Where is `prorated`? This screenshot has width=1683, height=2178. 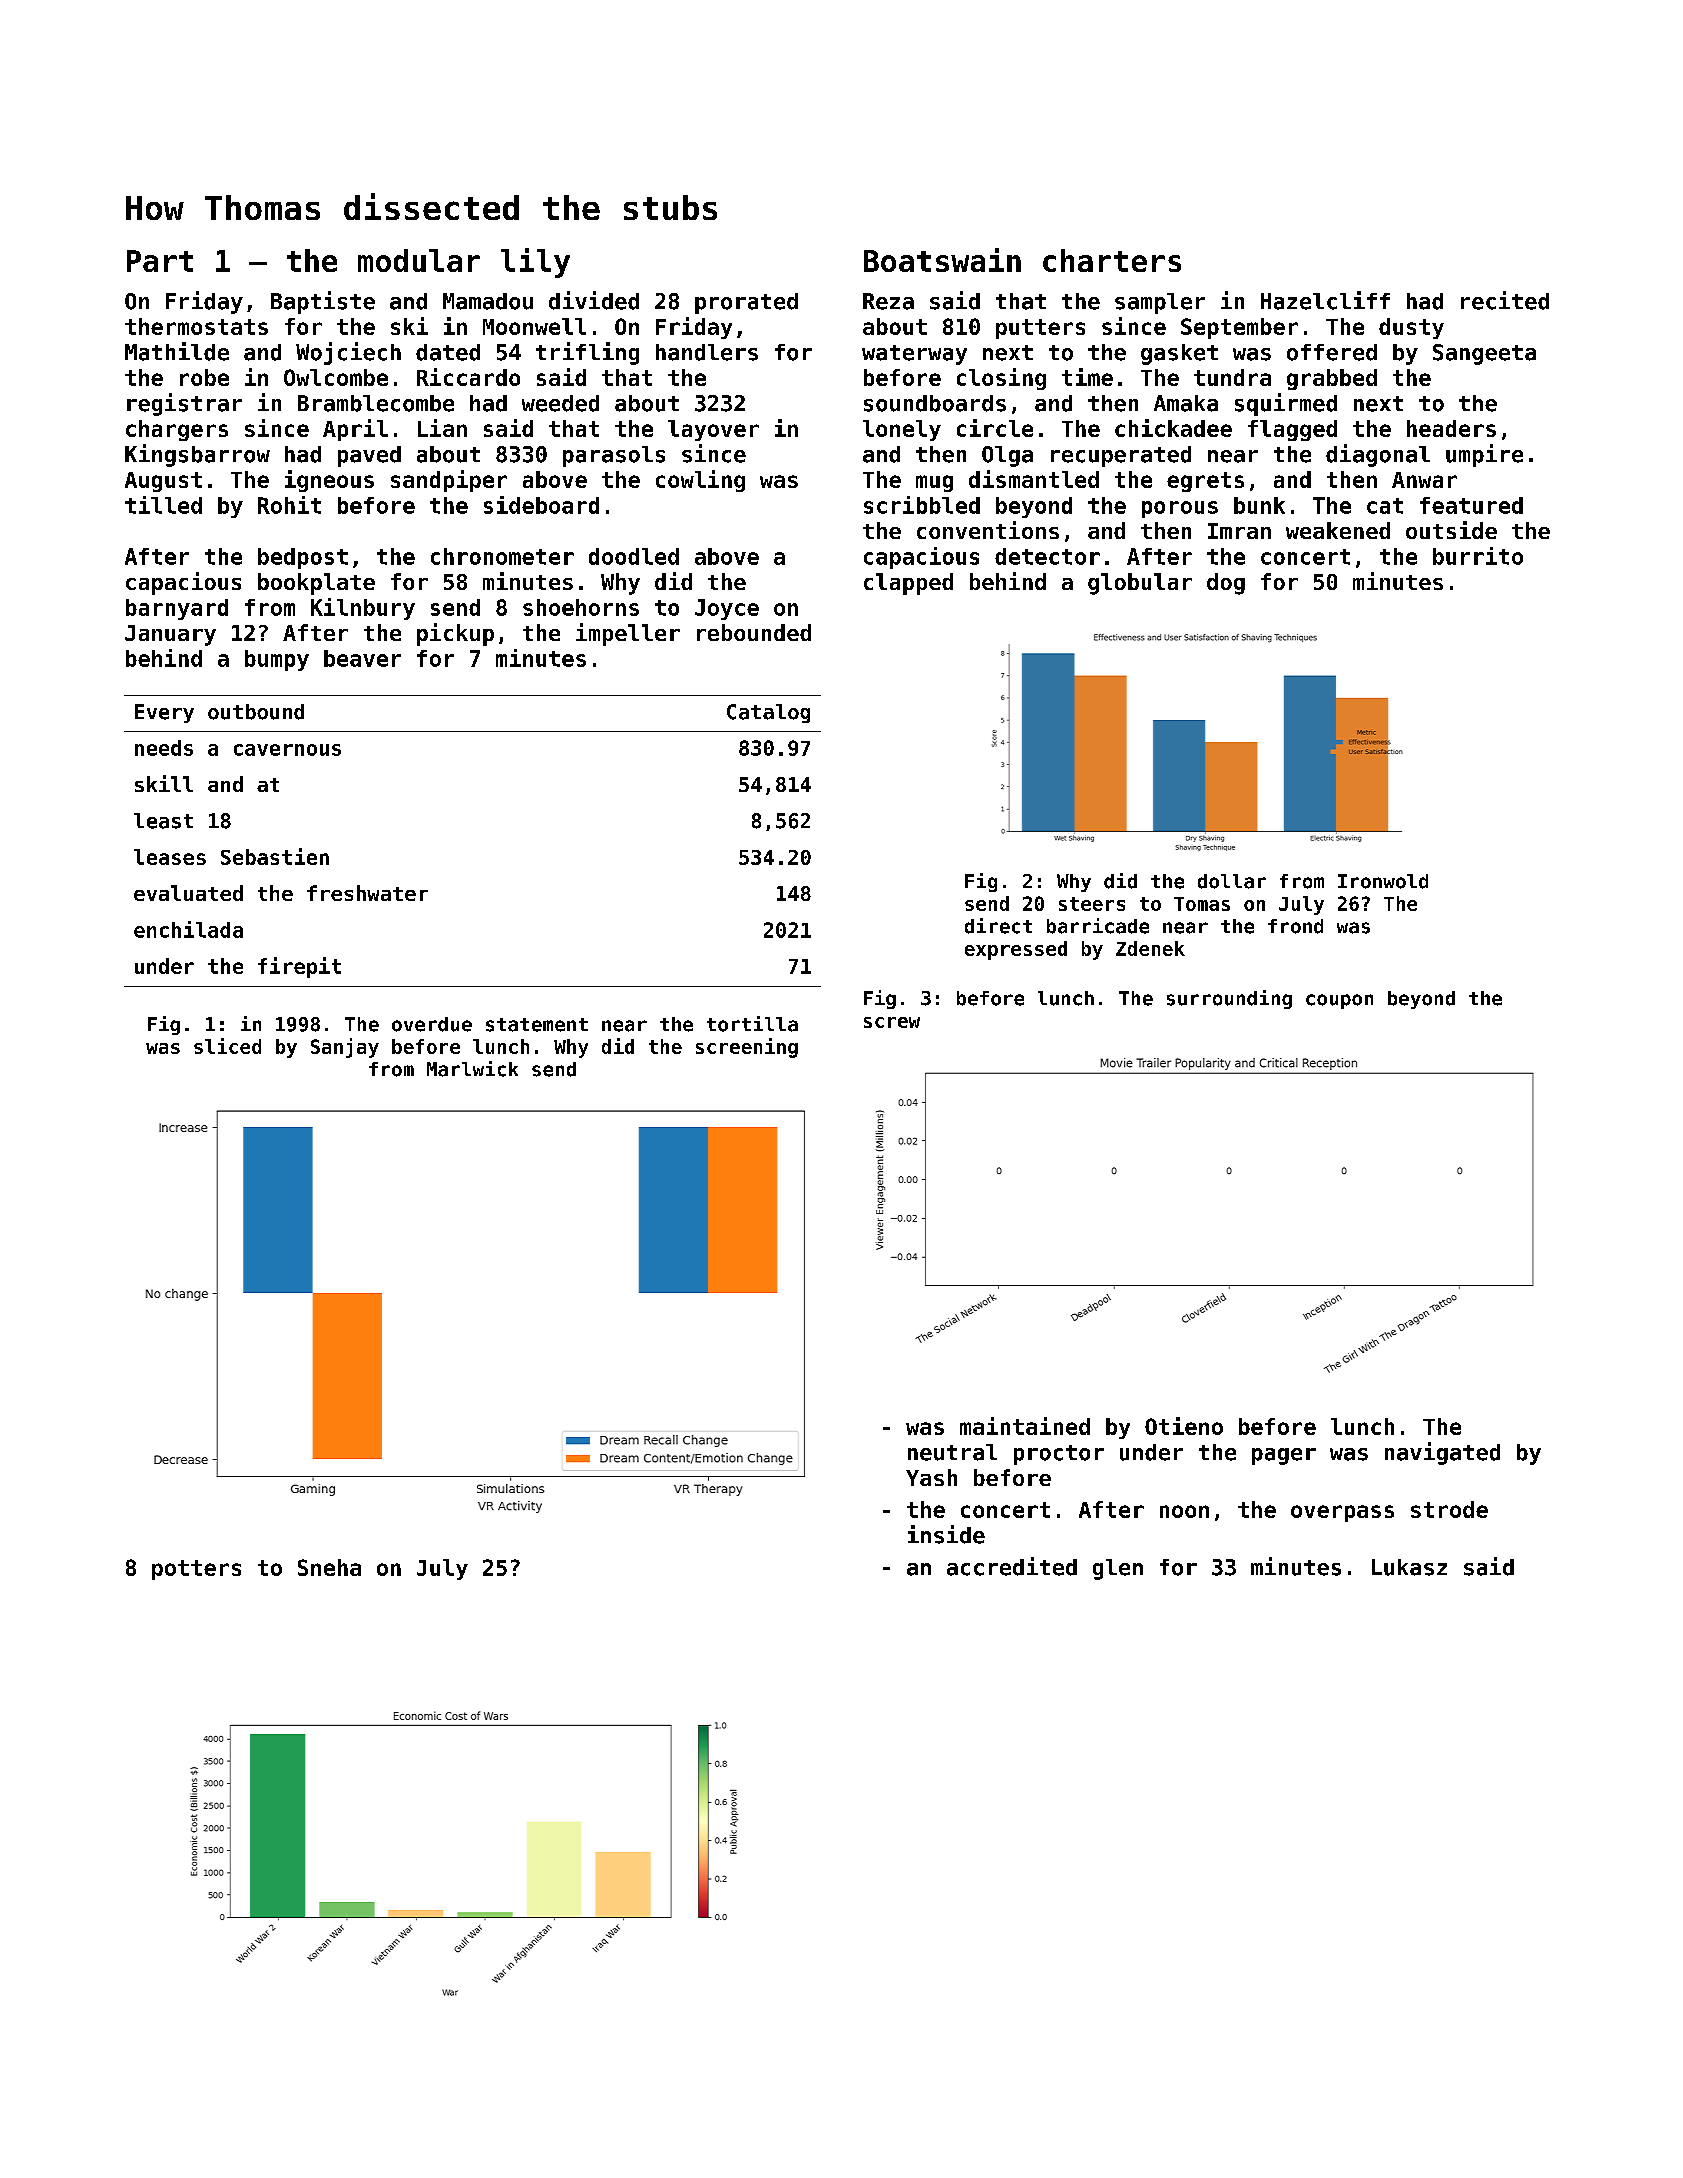
prorated is located at coordinates (746, 303).
